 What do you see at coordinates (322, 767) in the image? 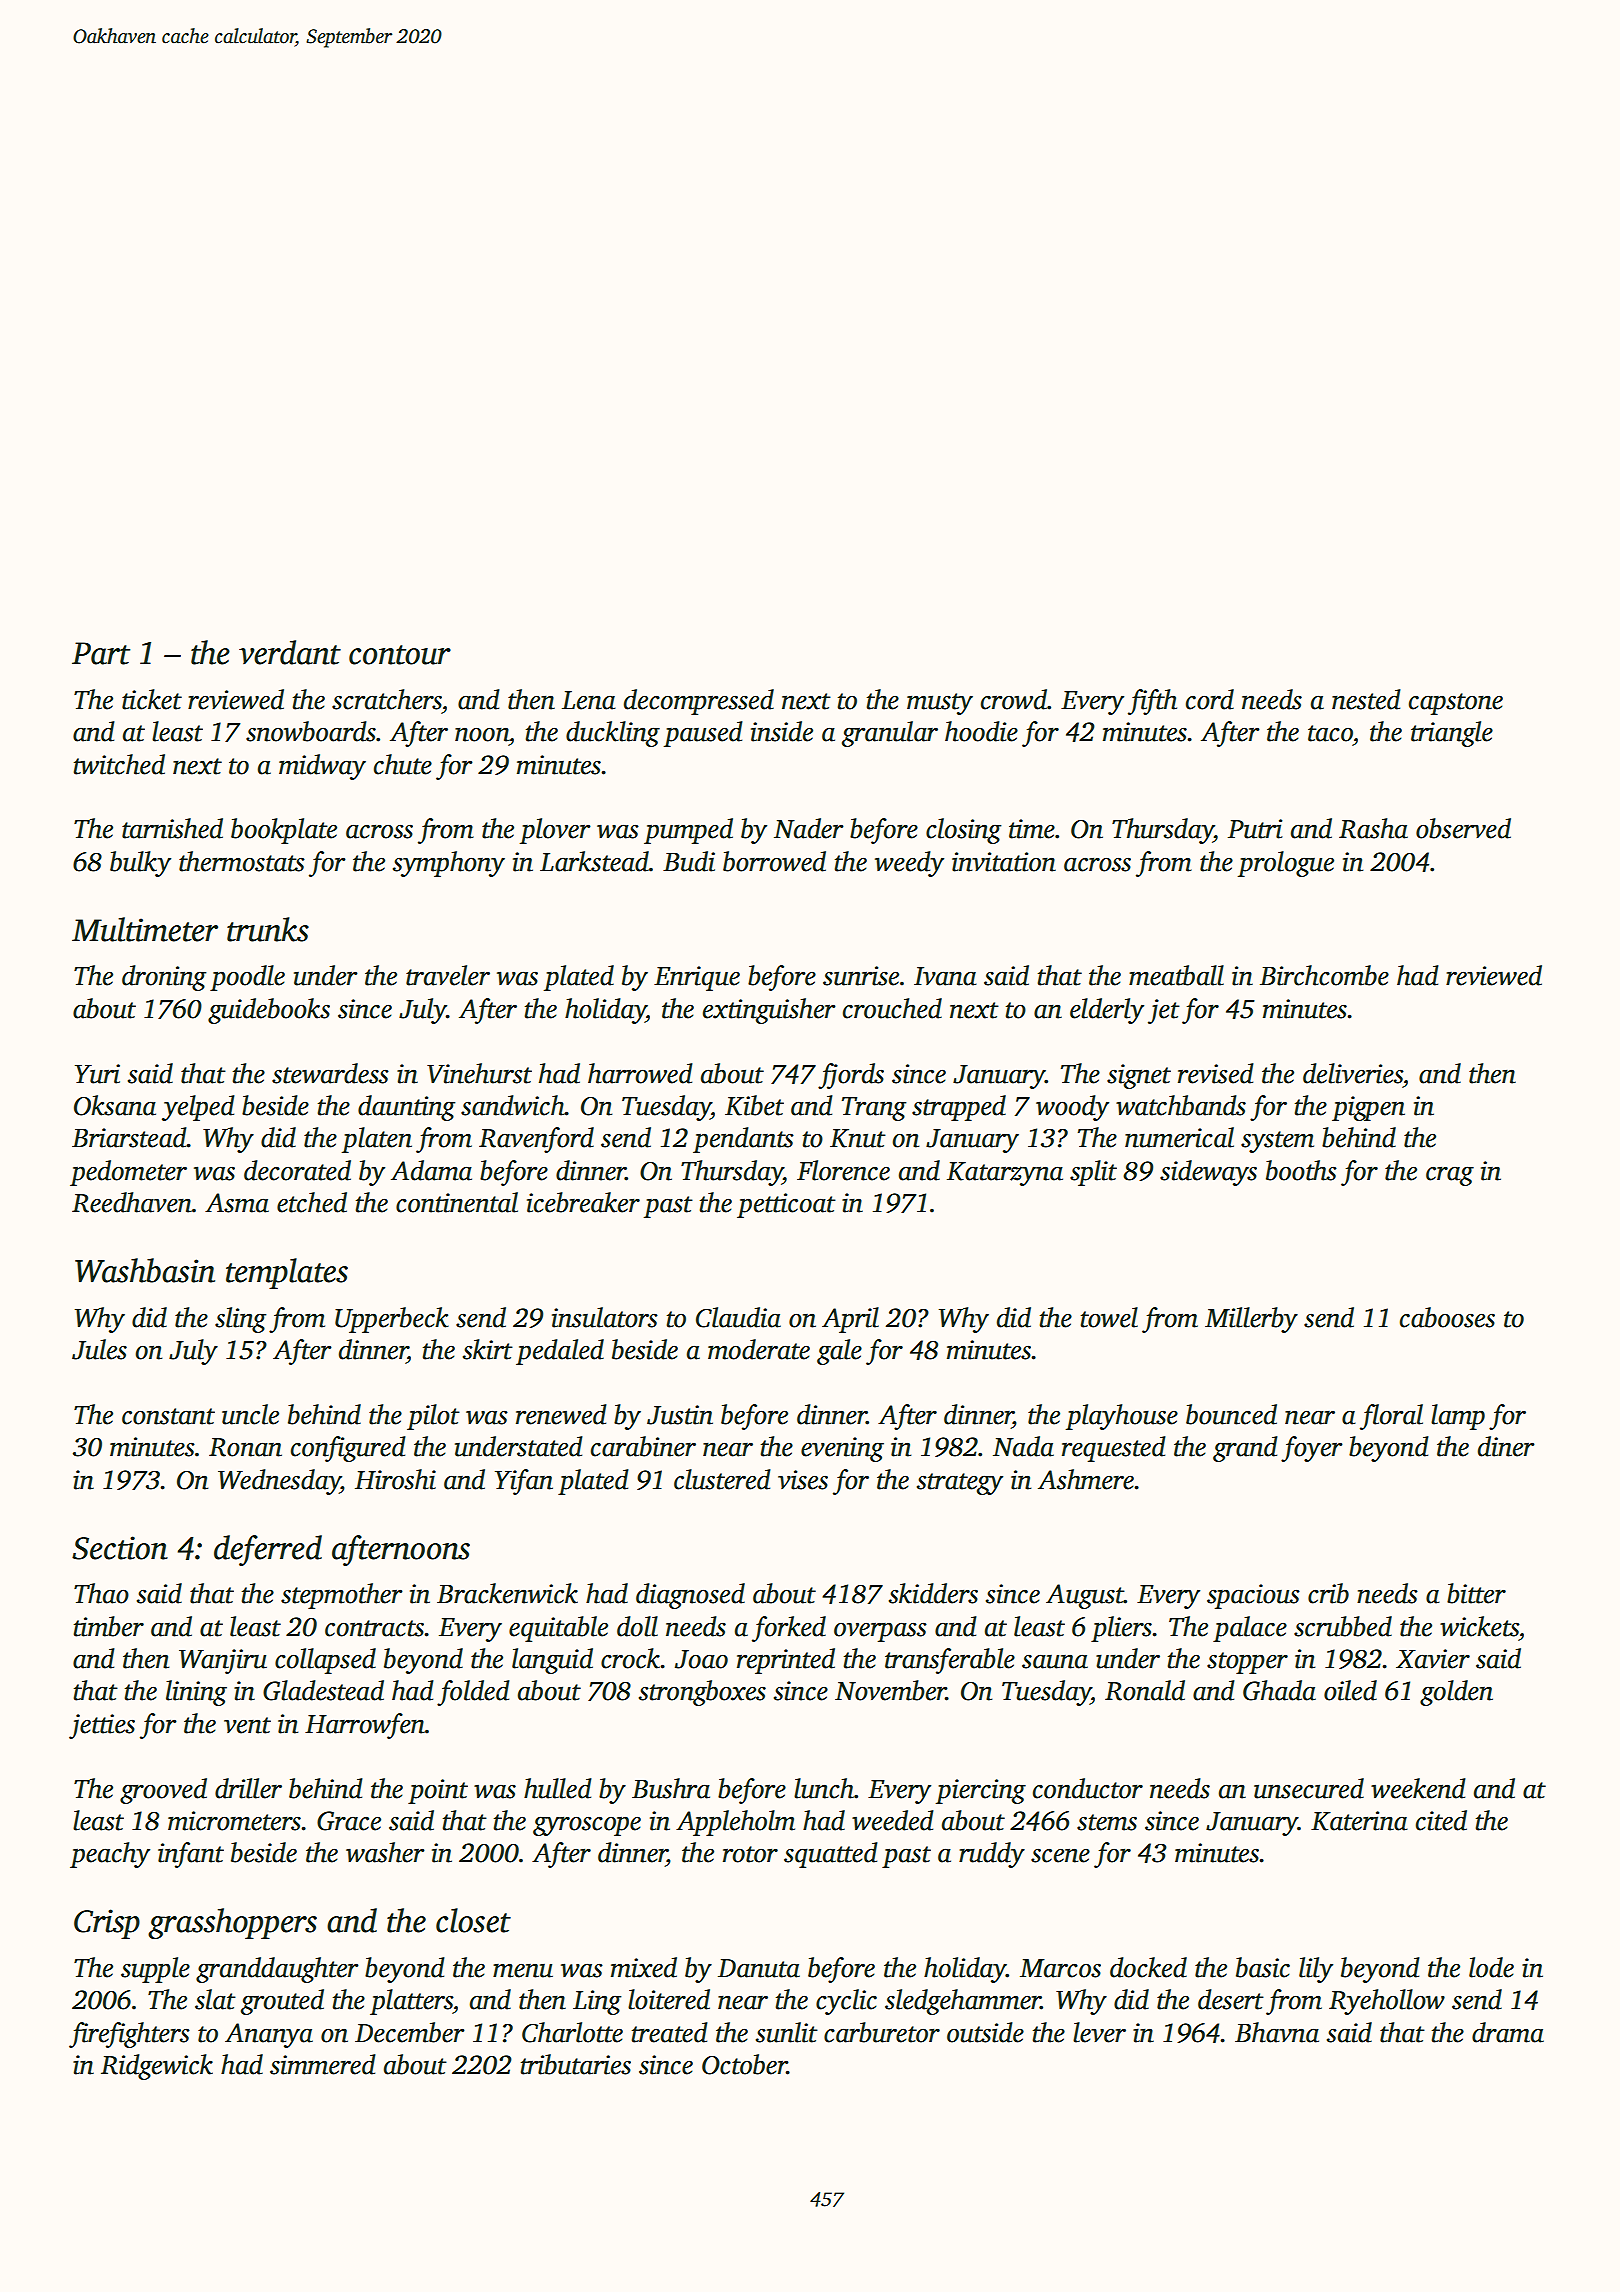
I see `midway` at bounding box center [322, 767].
